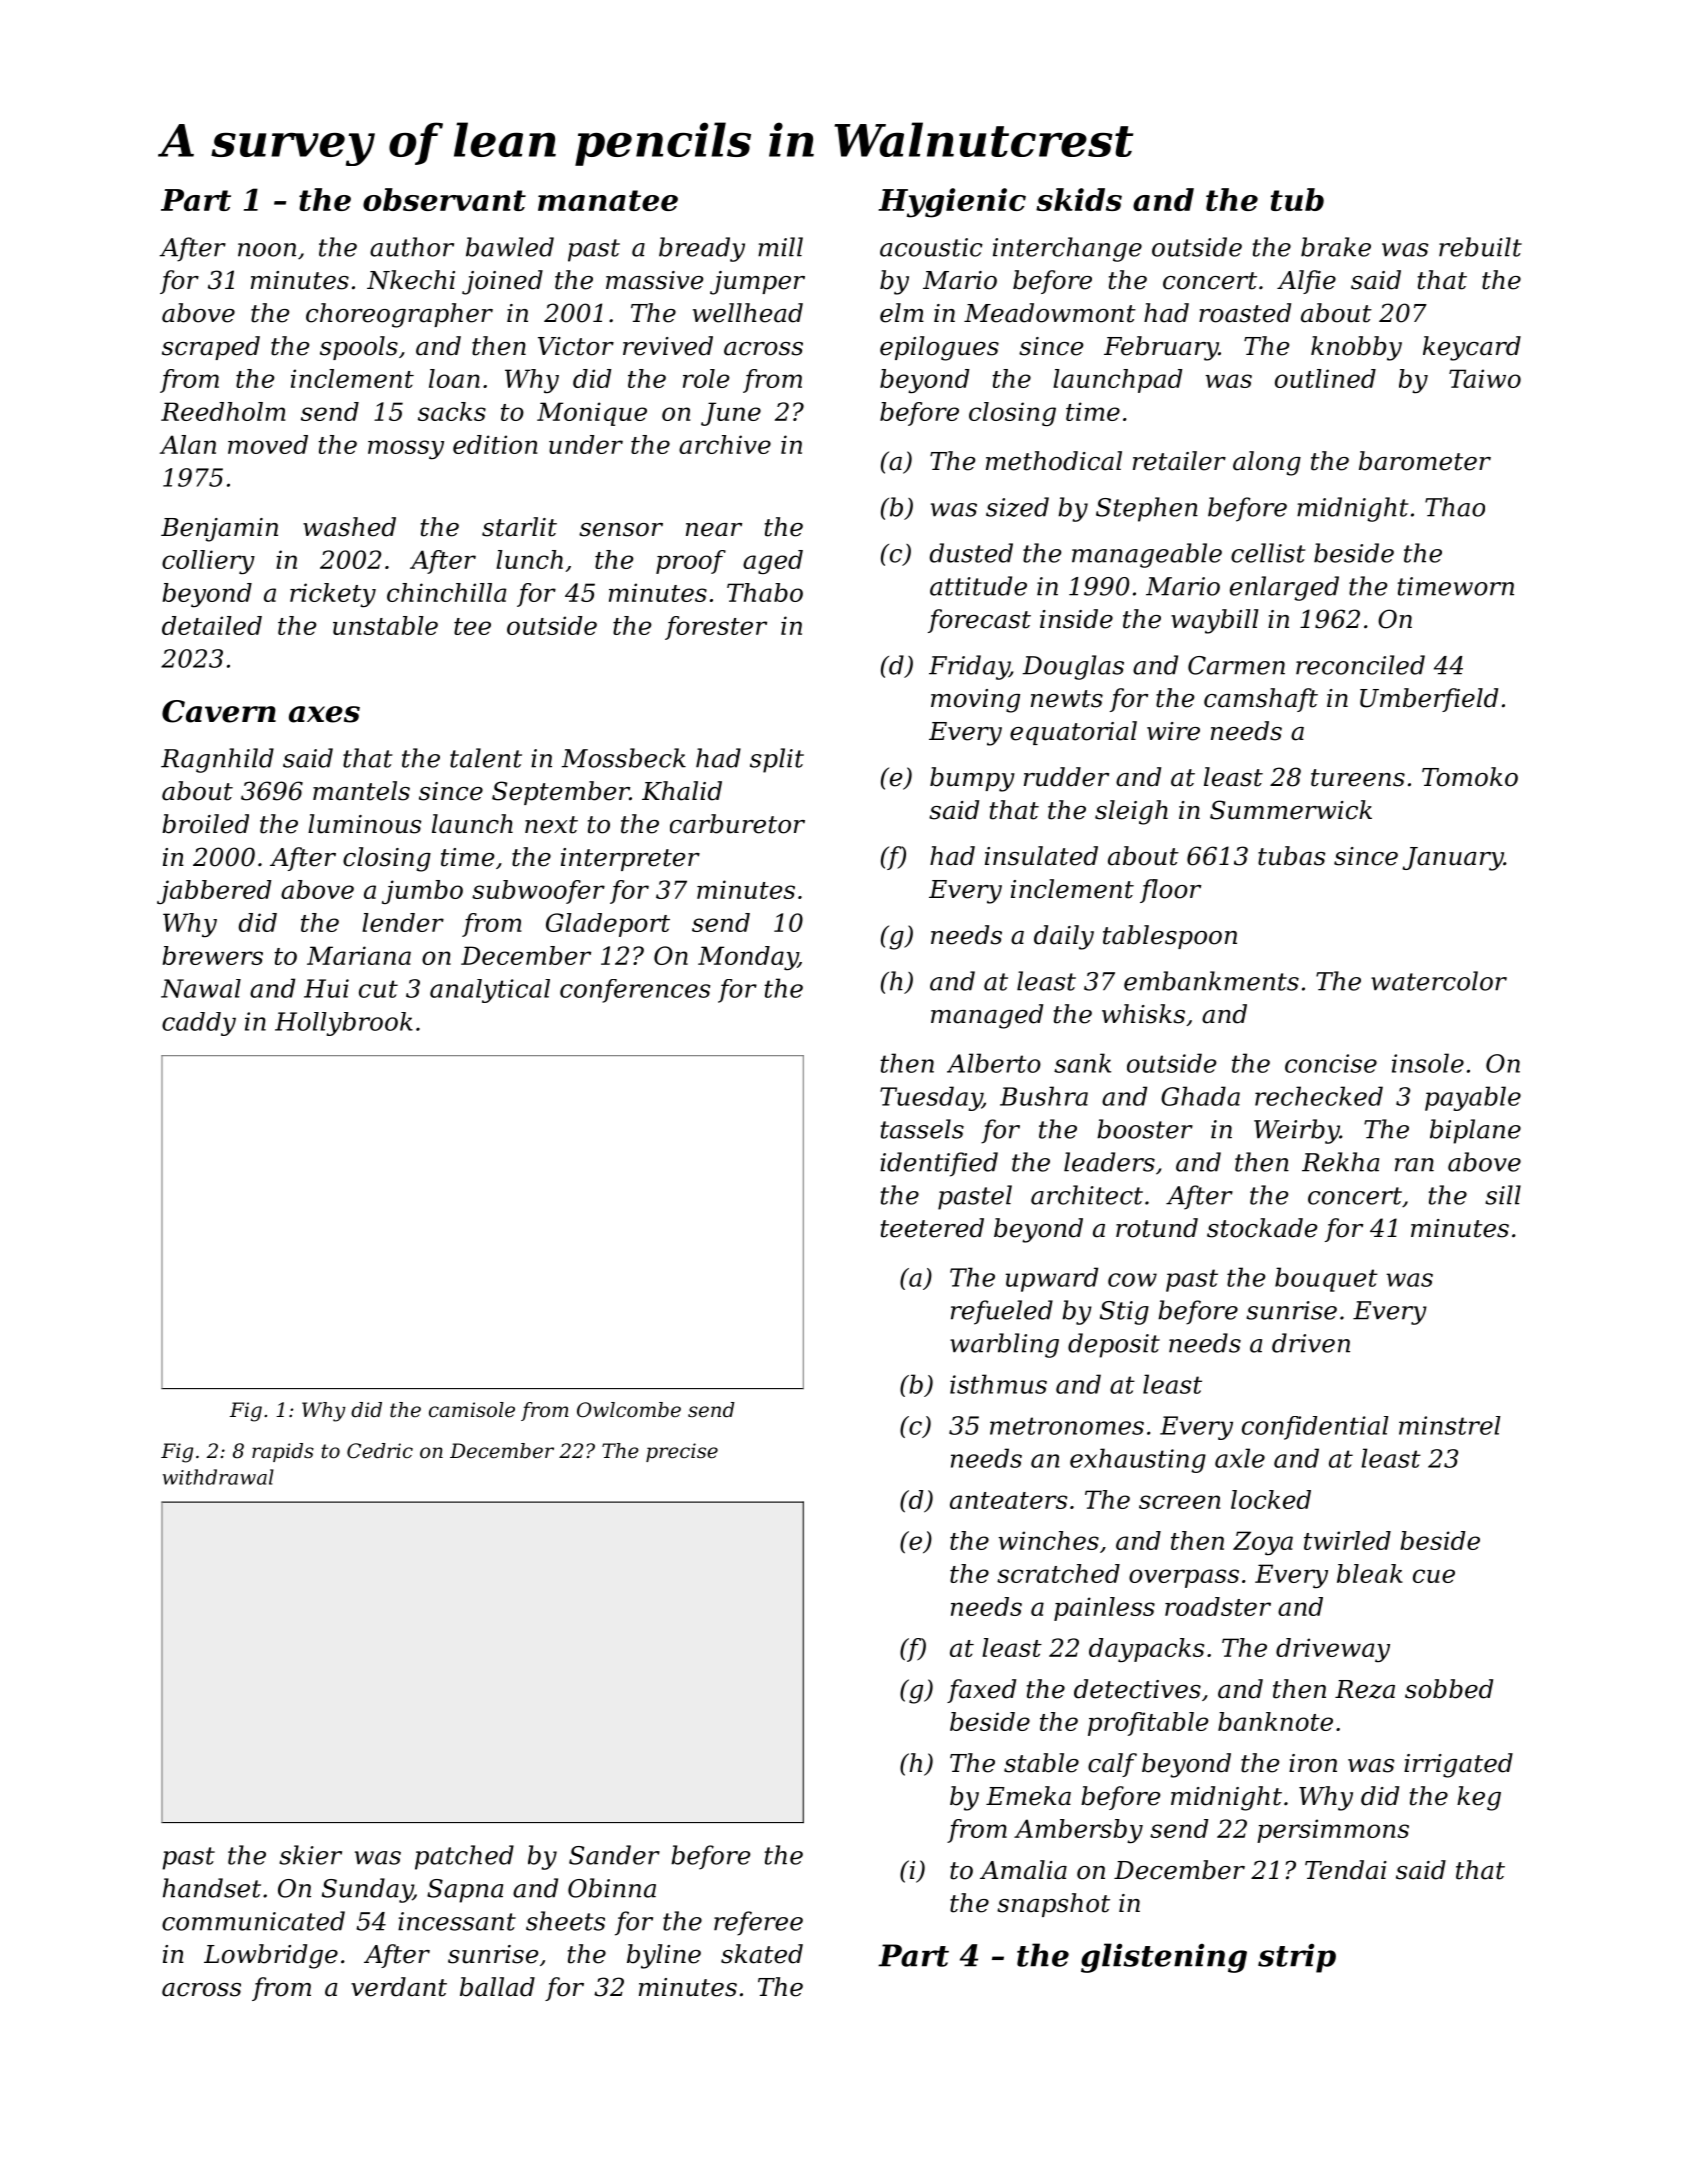  I want to click on twirled, so click(1347, 1540).
